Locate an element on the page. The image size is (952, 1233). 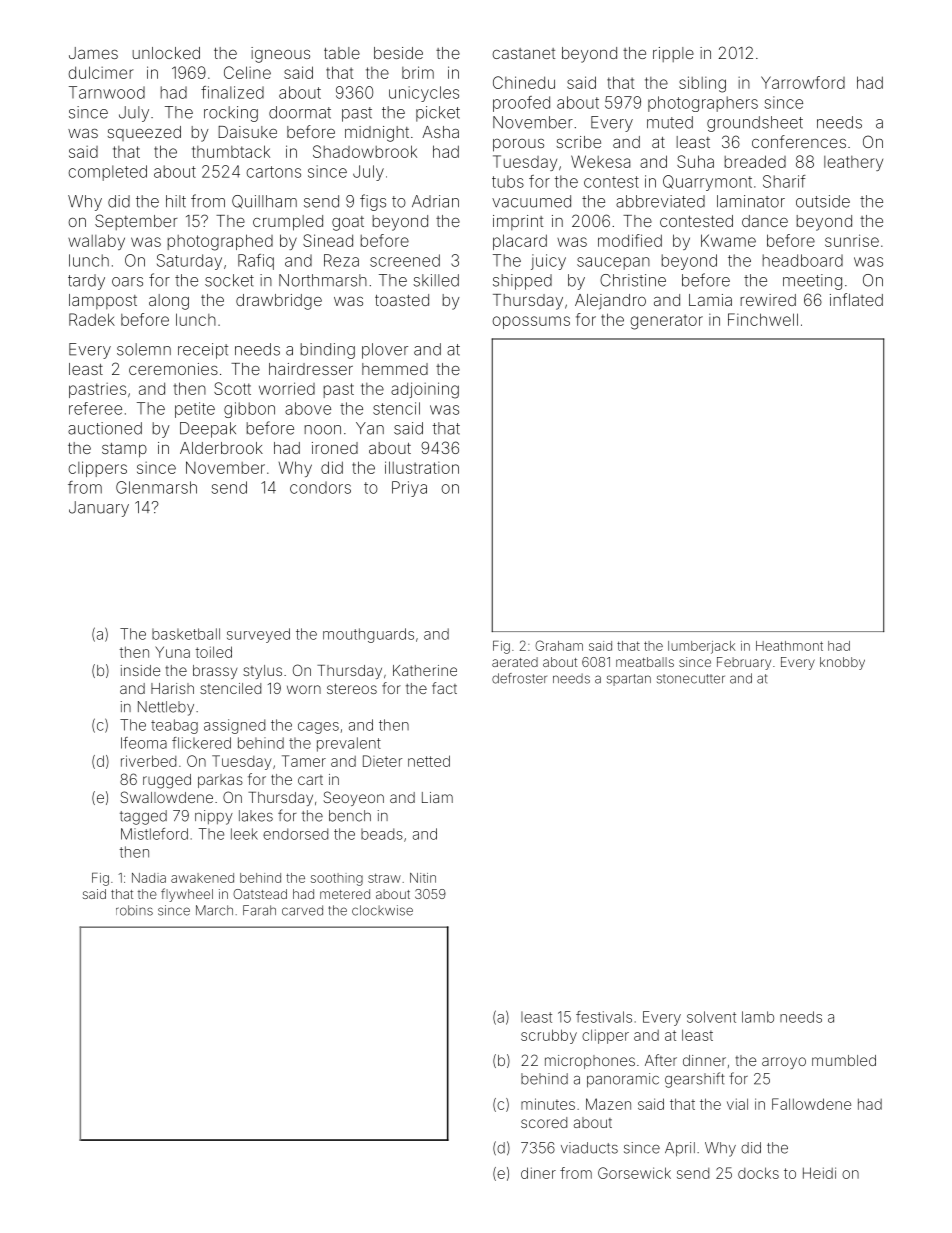
dulcimer is located at coordinates (101, 72).
